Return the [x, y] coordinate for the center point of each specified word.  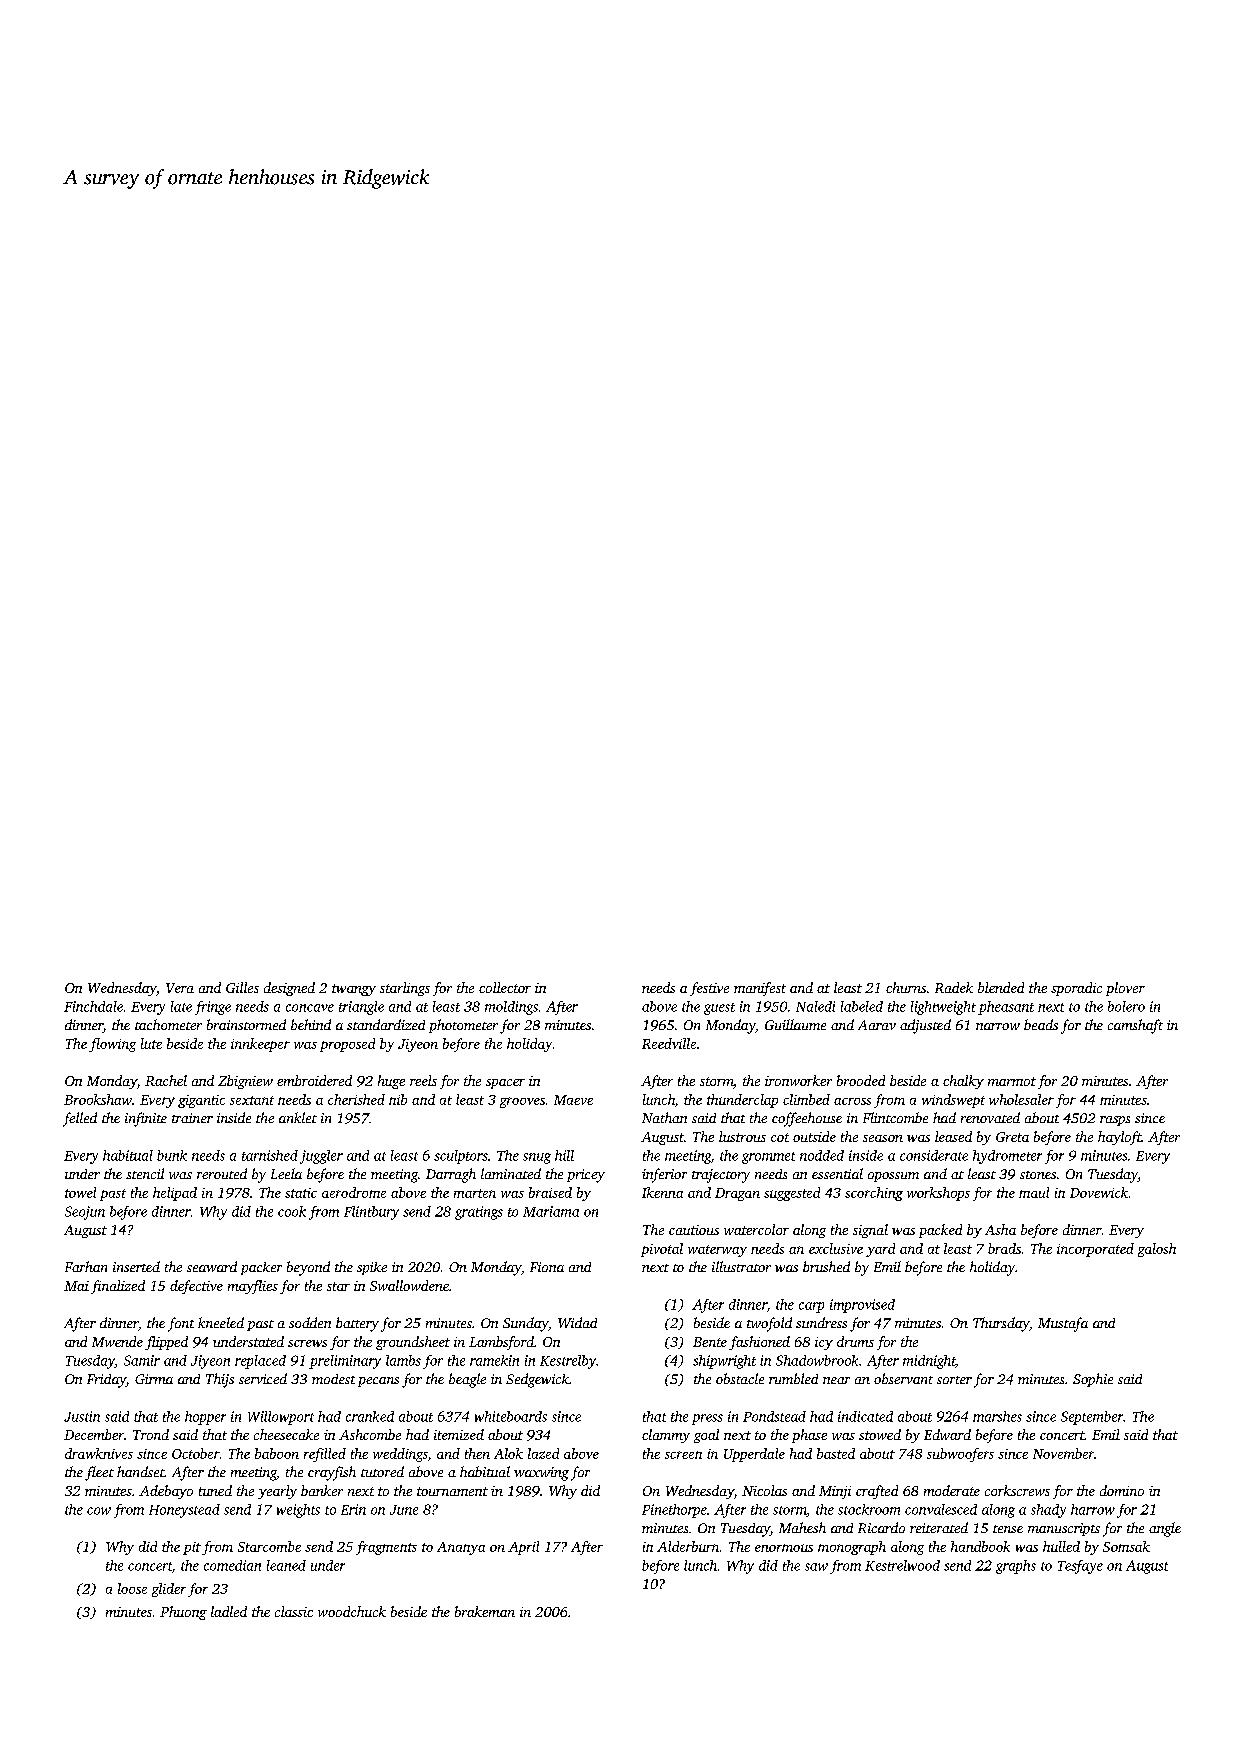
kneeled [221, 1322]
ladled [229, 1611]
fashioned [759, 1343]
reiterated [939, 1527]
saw [816, 1567]
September [1092, 1418]
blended [1001, 987]
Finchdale [93, 1006]
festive [709, 989]
